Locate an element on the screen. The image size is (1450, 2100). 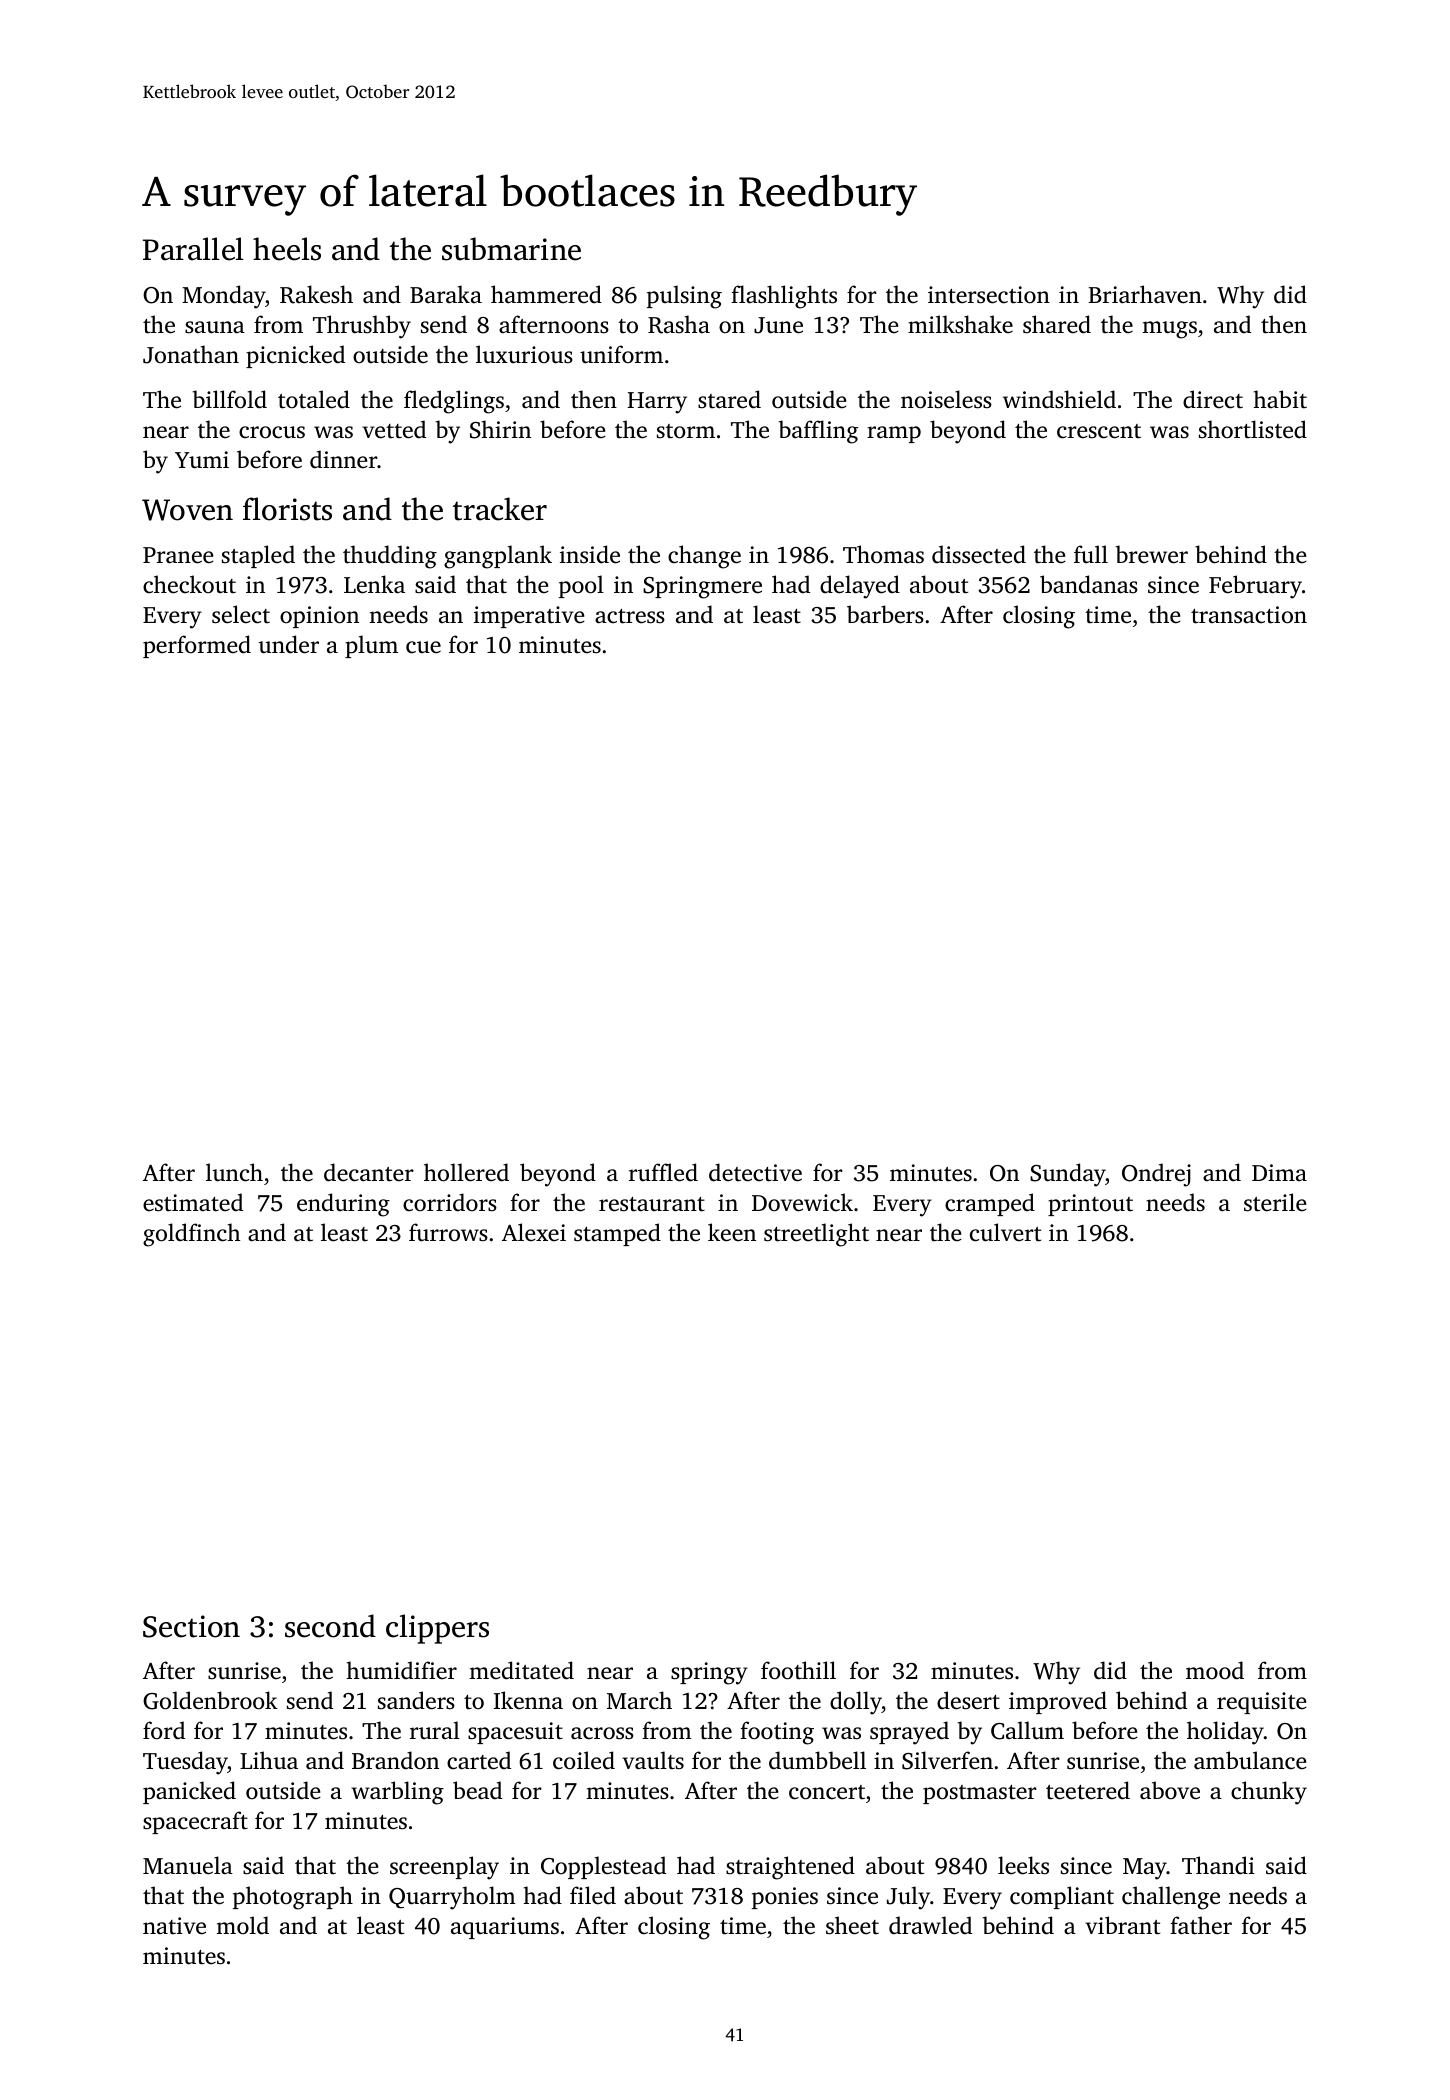
decanter is located at coordinates (369, 1172).
